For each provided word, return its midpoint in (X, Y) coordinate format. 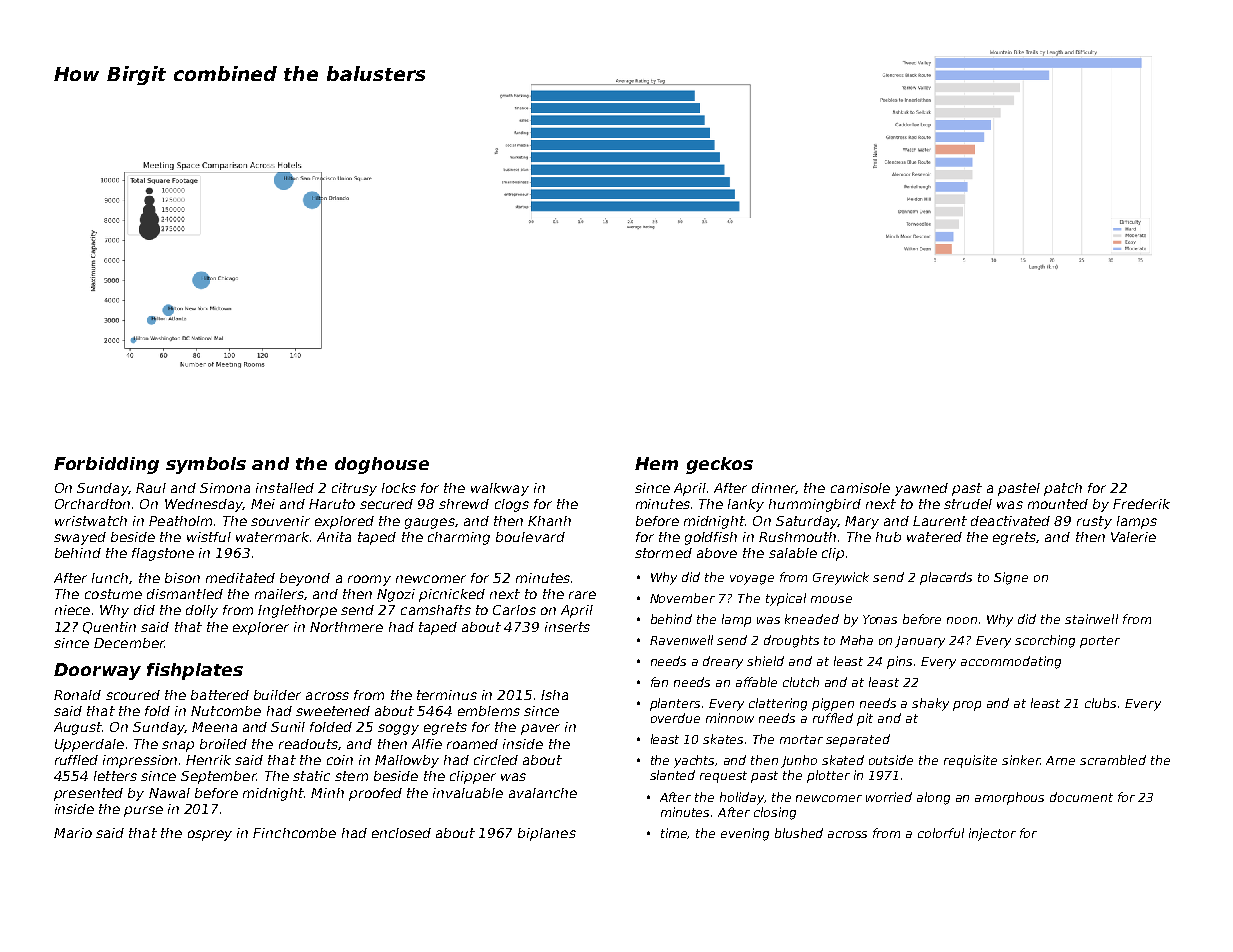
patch (1063, 489)
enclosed (401, 833)
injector (992, 834)
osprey (210, 835)
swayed (80, 538)
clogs (512, 505)
